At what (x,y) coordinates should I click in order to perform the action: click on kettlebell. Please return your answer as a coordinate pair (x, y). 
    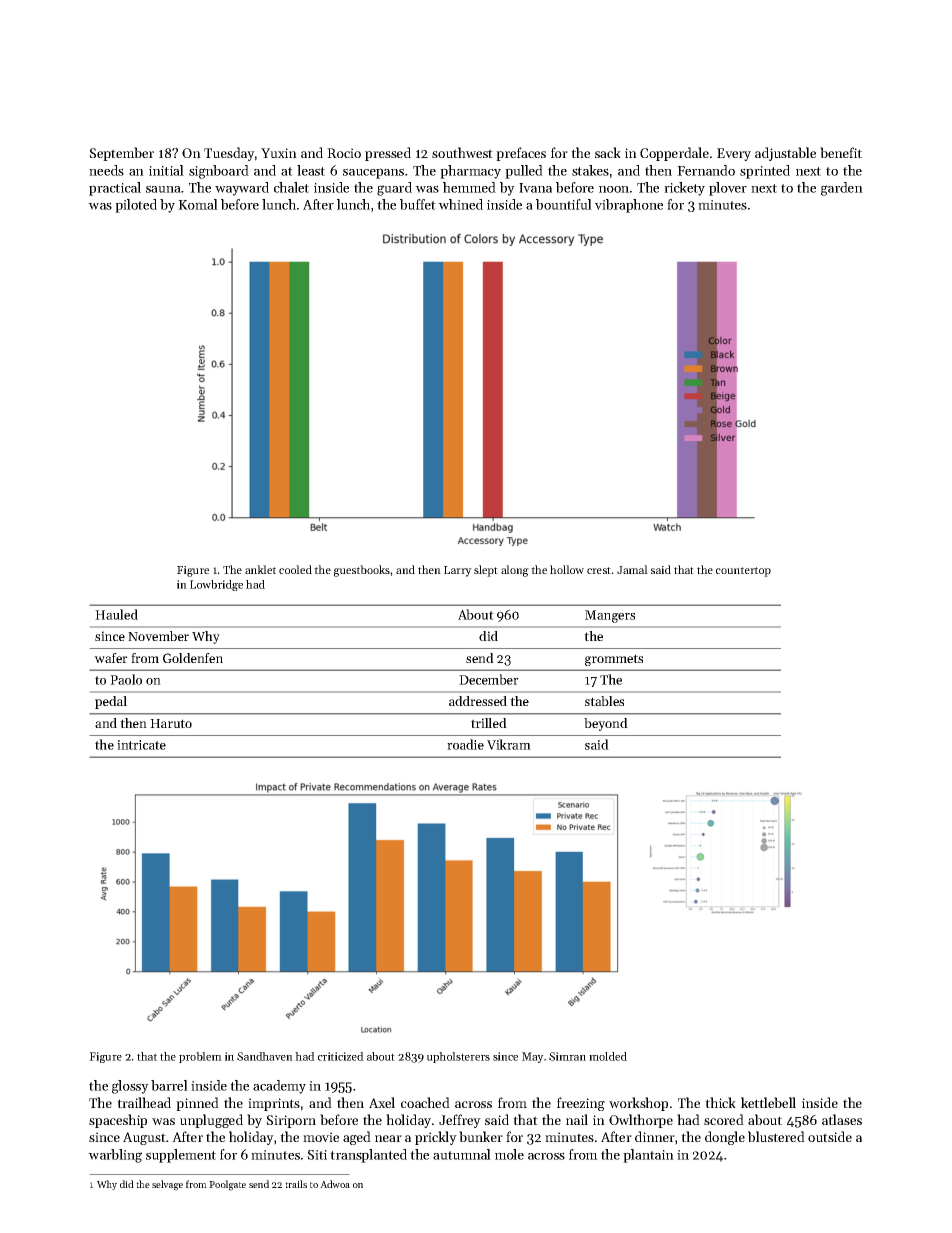
    Looking at the image, I should click on (768, 1102).
